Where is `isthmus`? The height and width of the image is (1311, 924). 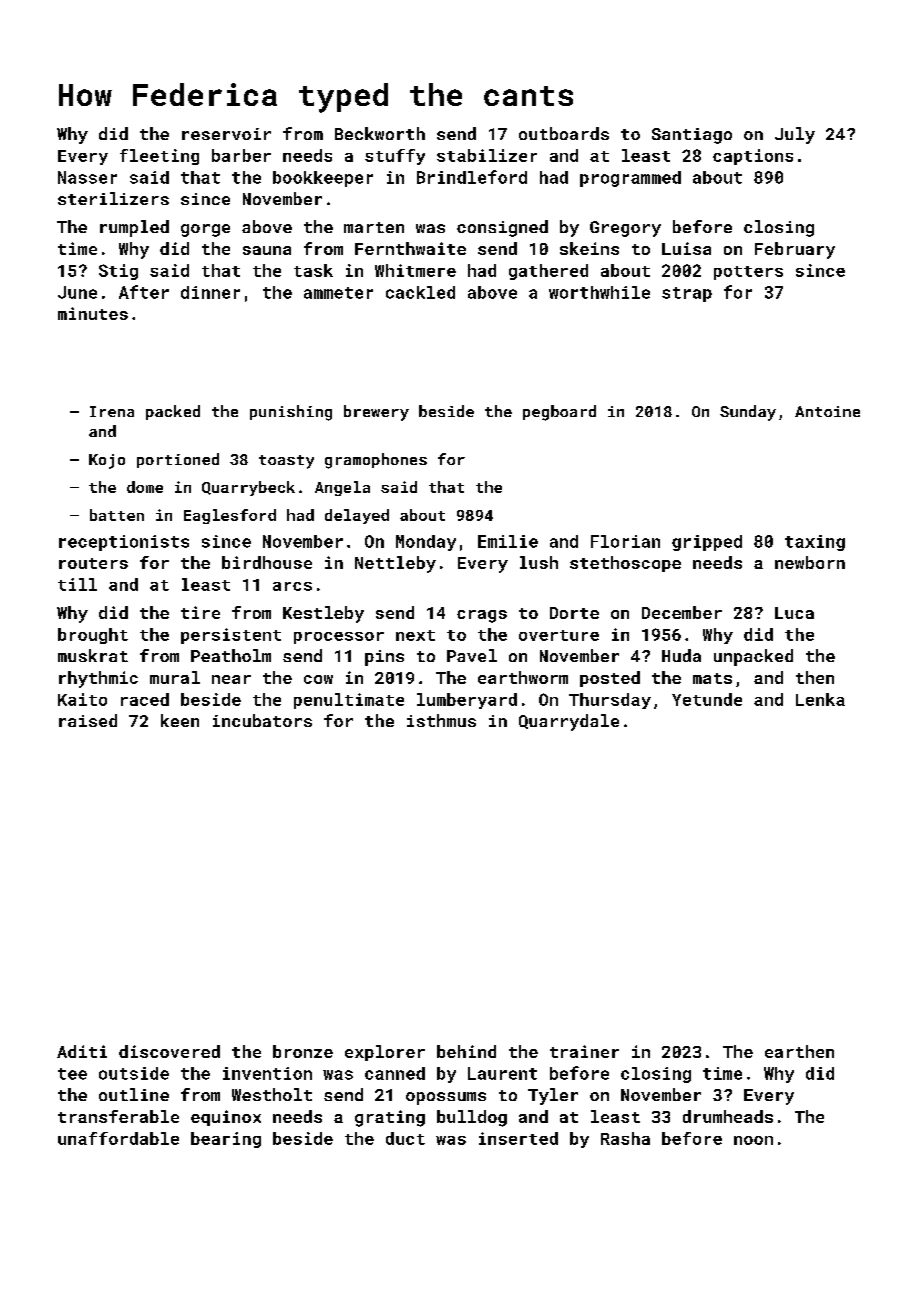
isthmus is located at coordinates (441, 720).
